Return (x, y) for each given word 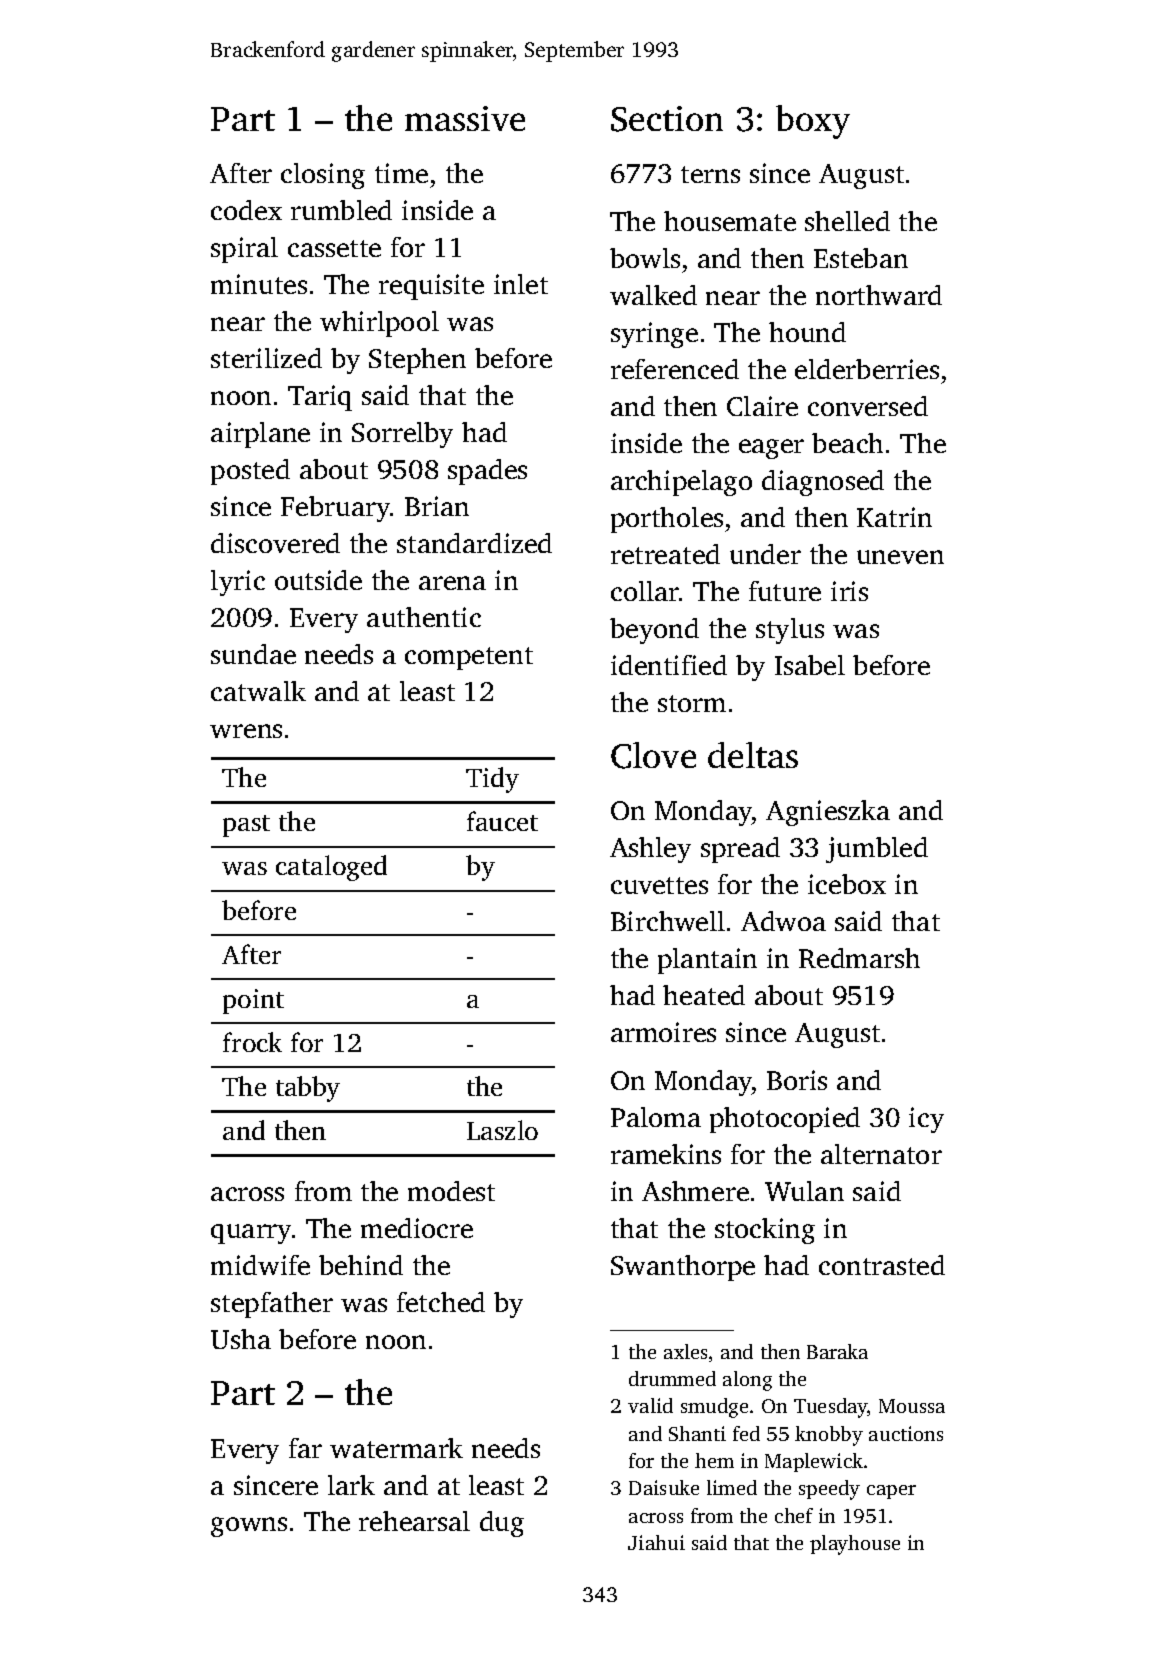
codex (246, 210)
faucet (502, 821)
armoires (663, 1032)
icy (926, 1120)
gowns (249, 1527)
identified (669, 665)
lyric (238, 583)
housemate (730, 221)
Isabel (810, 665)
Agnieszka (828, 813)
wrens (246, 731)
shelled (847, 221)
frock (252, 1042)
